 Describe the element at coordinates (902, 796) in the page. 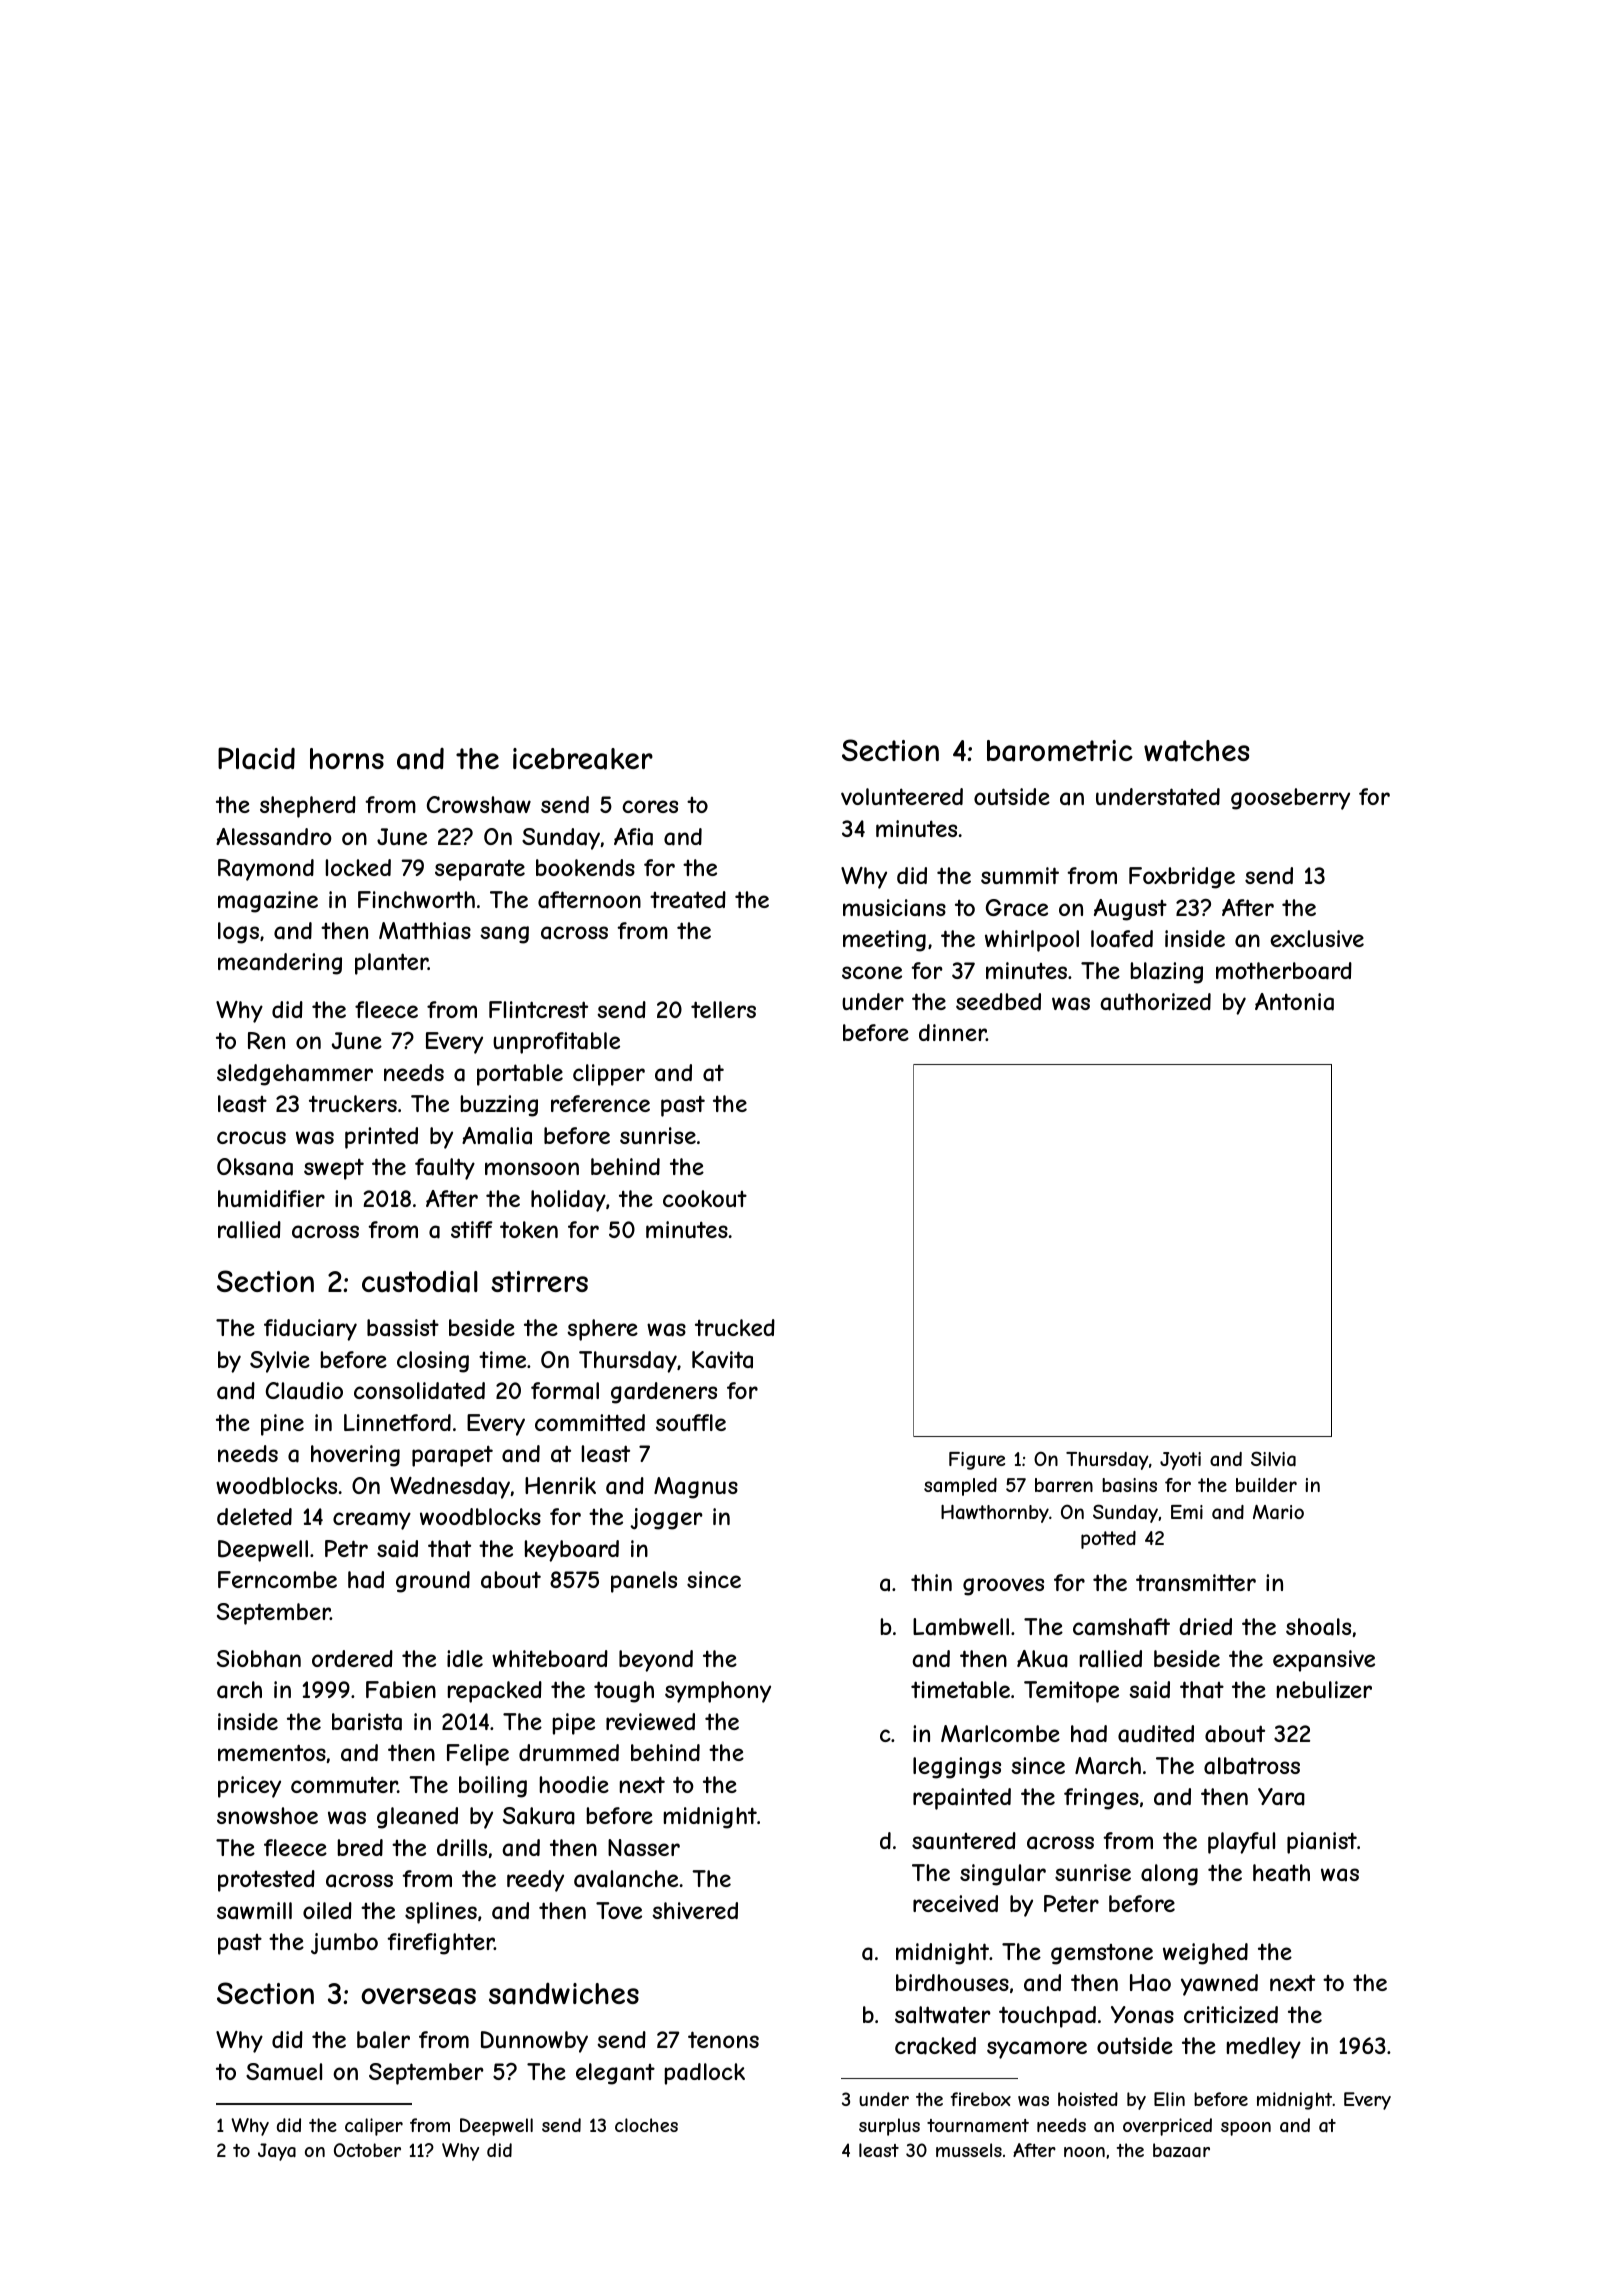

I see `volunteered` at that location.
